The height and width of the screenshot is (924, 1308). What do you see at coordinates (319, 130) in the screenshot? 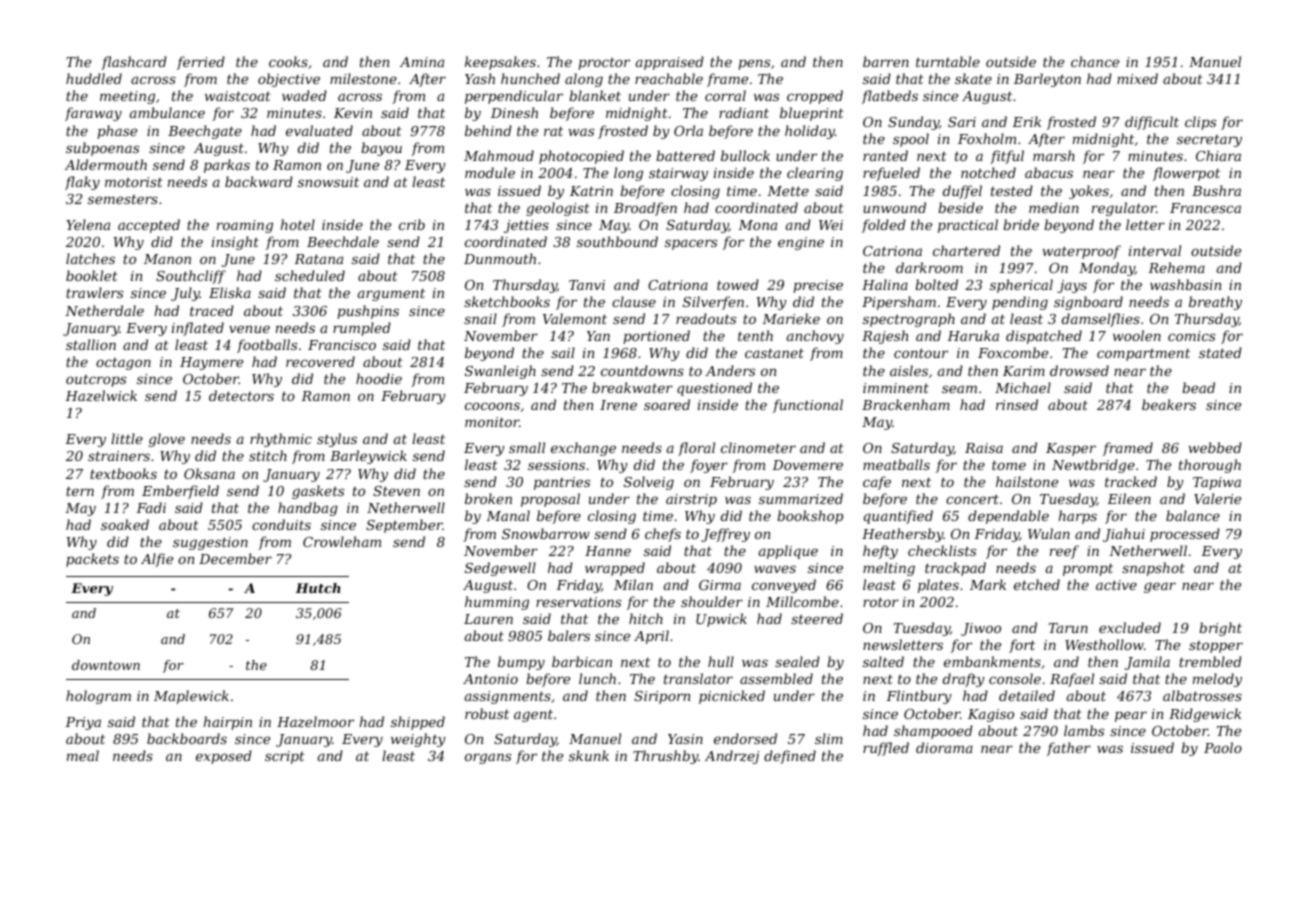
I see `evaluated` at bounding box center [319, 130].
